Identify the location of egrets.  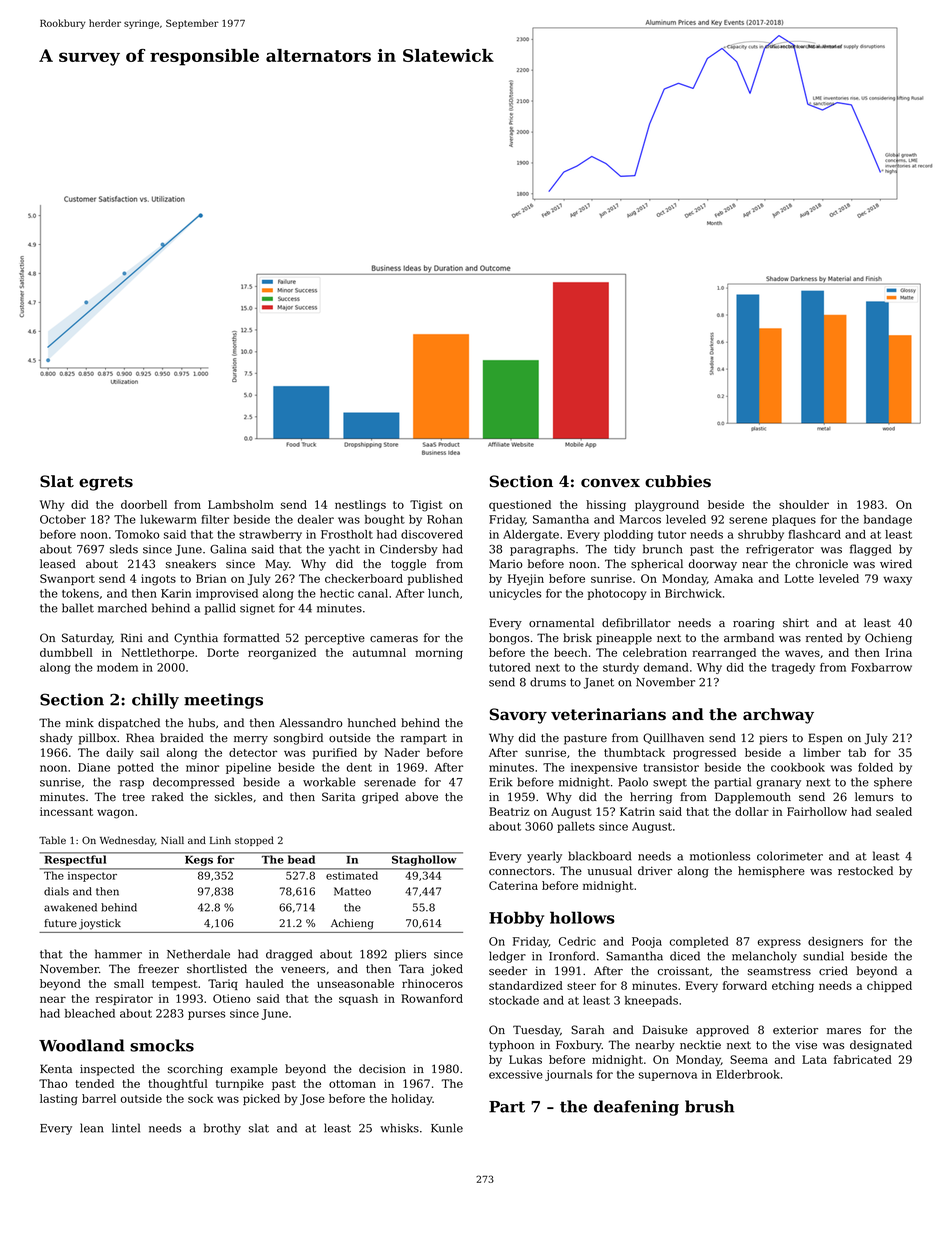
(106, 483).
